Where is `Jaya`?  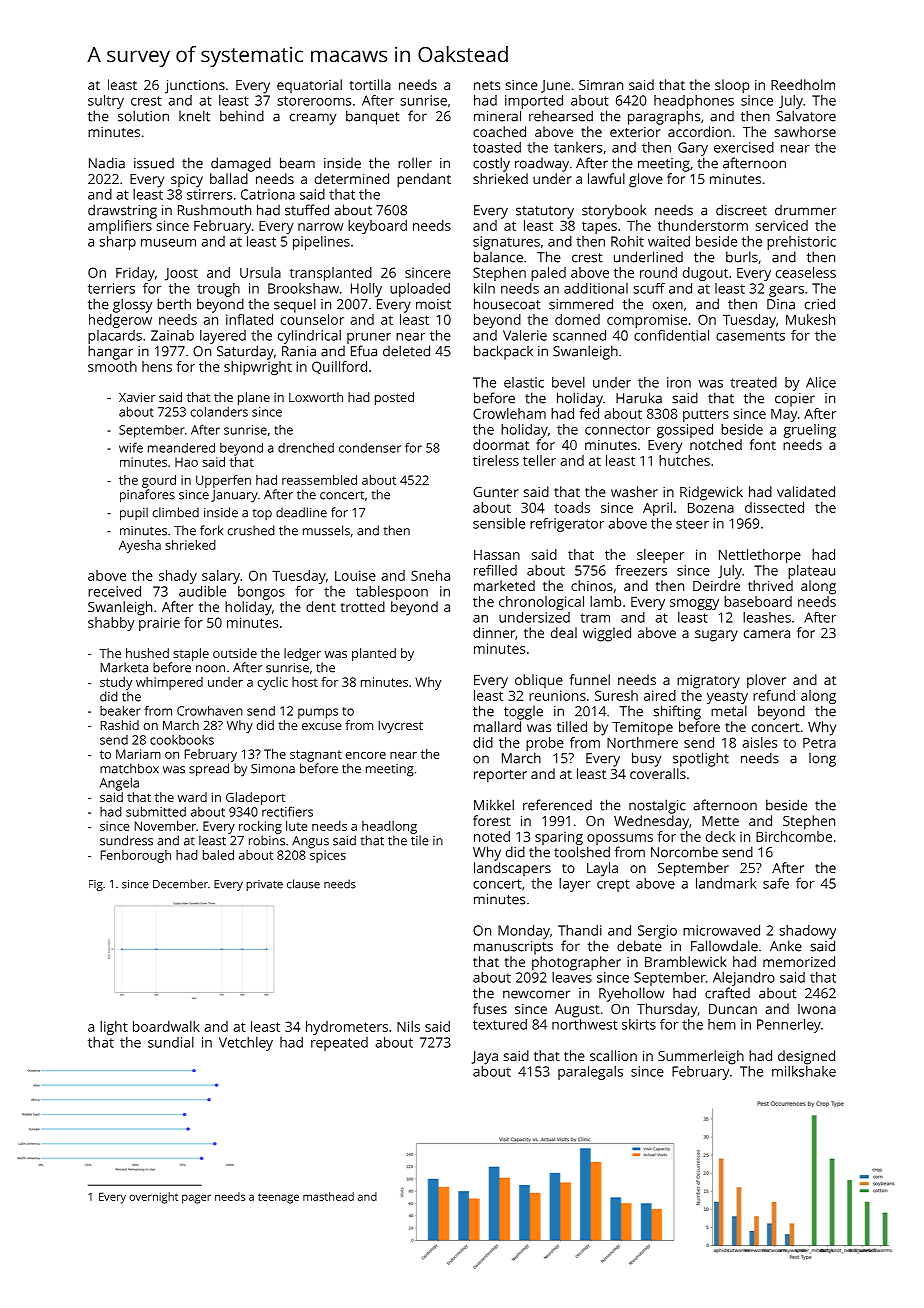 Jaya is located at coordinates (485, 1058).
